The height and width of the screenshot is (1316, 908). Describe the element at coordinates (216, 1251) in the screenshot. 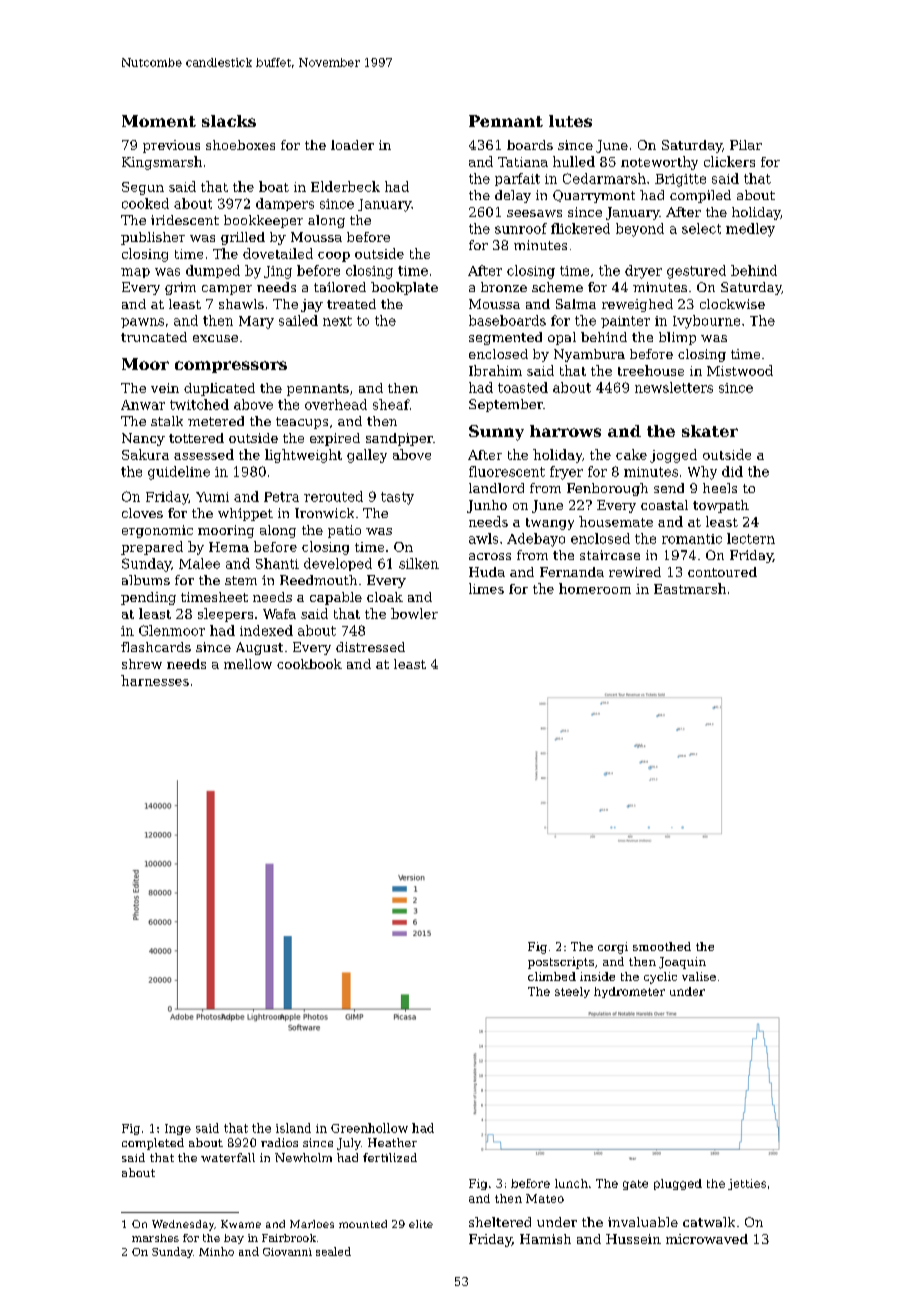

I see `Minho` at that location.
